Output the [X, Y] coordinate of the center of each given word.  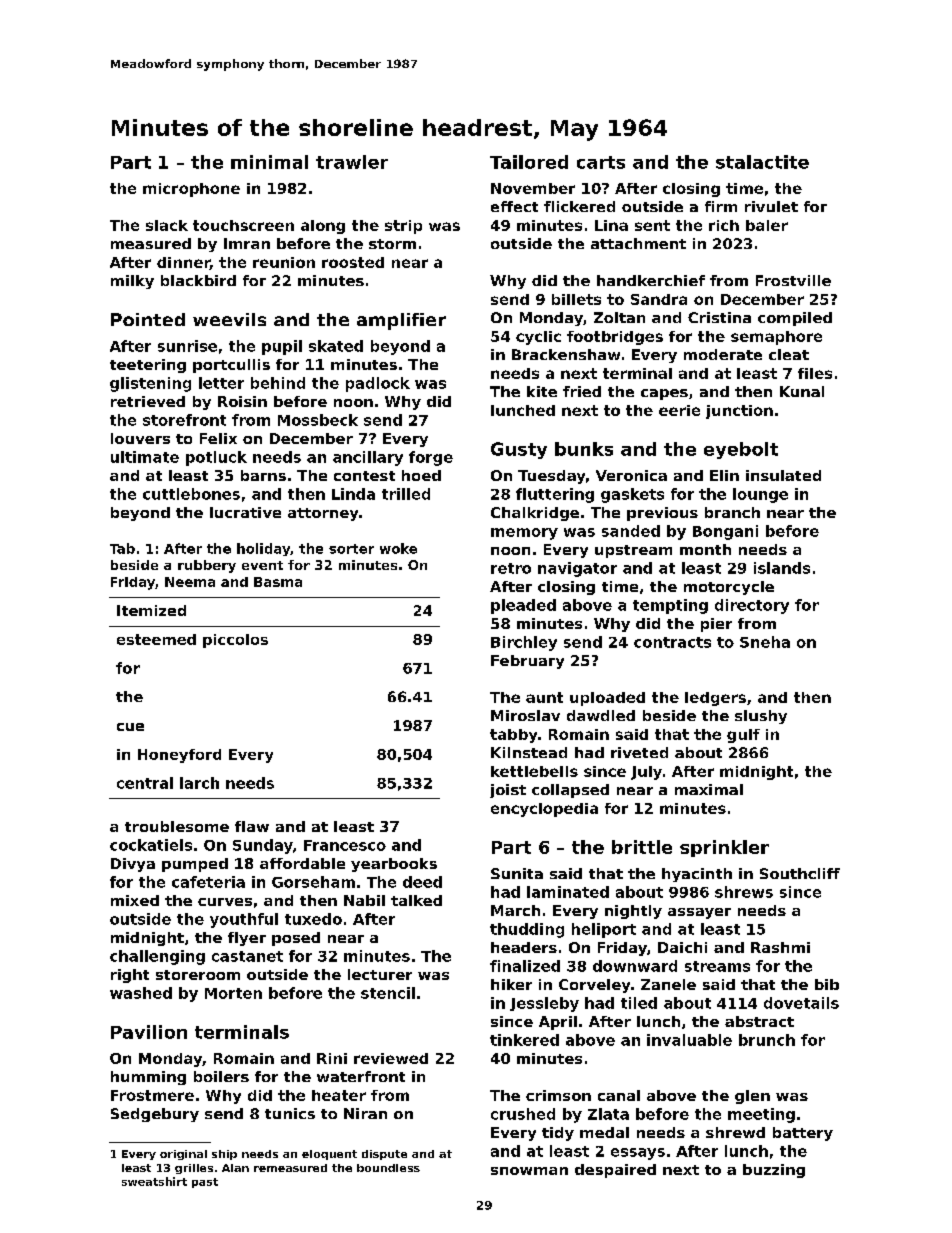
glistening [150, 384]
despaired [615, 1171]
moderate [723, 354]
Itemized [151, 610]
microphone [191, 190]
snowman [529, 1171]
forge [431, 458]
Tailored [529, 162]
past [205, 1183]
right [130, 976]
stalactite [762, 162]
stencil [388, 993]
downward [635, 966]
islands [782, 568]
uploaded [607, 699]
